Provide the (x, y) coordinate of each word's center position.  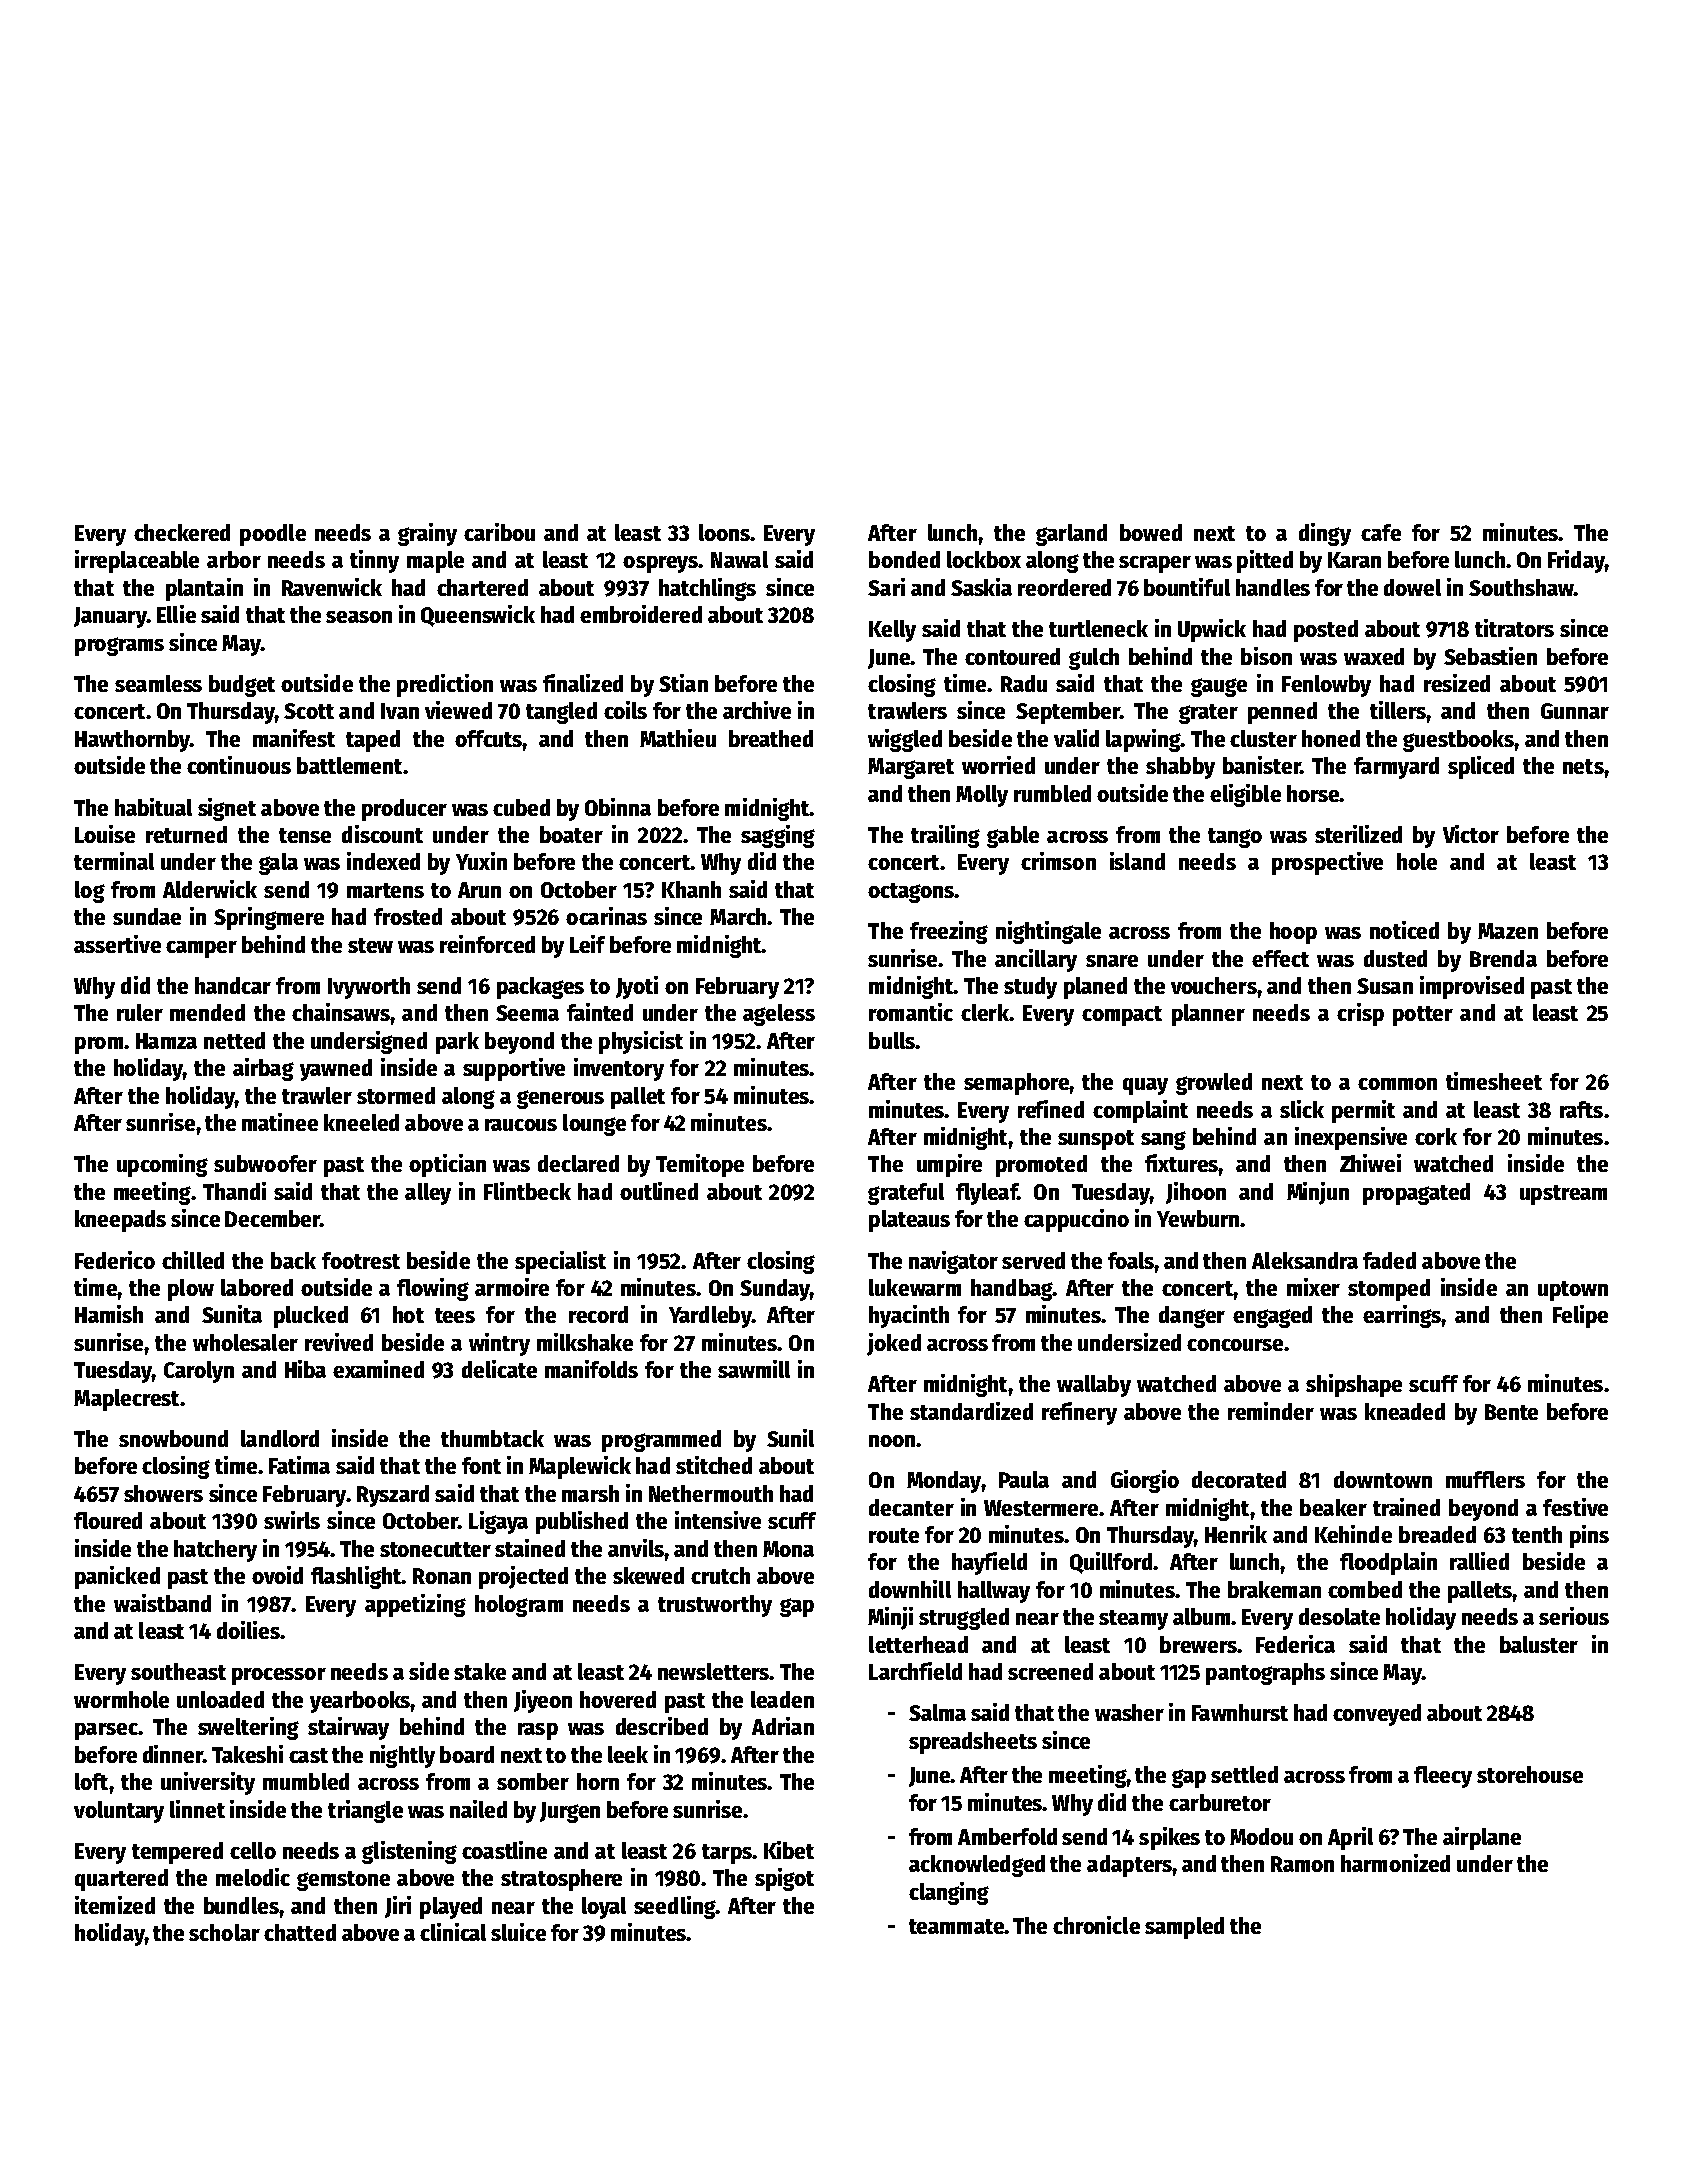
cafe (1381, 532)
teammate (956, 1926)
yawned (336, 1070)
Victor (1471, 834)
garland (1071, 535)
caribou (499, 532)
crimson (1058, 861)
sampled (1184, 1928)
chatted (300, 1932)
